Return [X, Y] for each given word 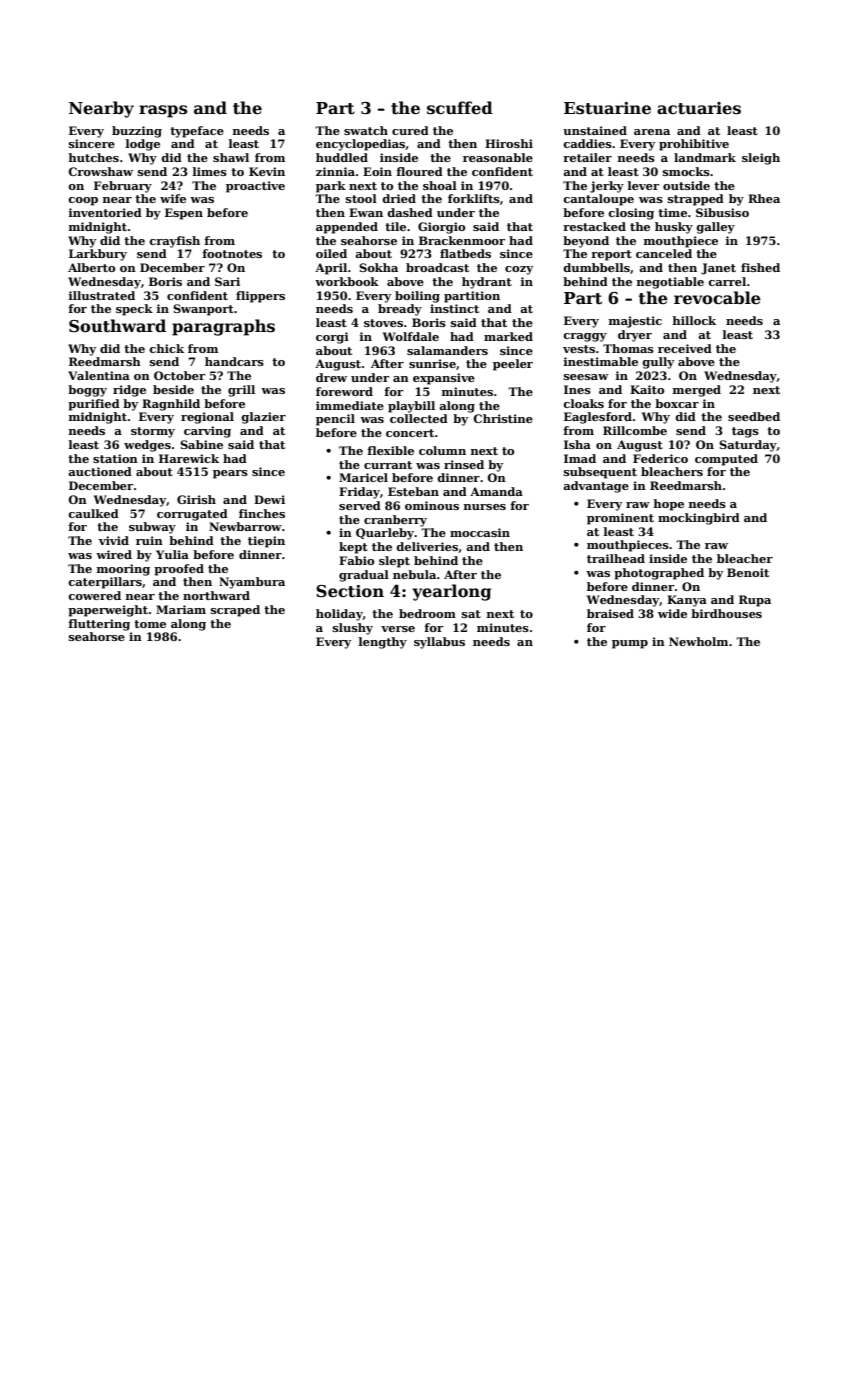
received [685, 348]
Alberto [91, 267]
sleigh [761, 159]
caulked [94, 513]
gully [658, 363]
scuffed [460, 108]
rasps [163, 111]
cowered [95, 595]
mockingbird [699, 519]
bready [400, 310]
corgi [332, 338]
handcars [234, 361]
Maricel [363, 477]
